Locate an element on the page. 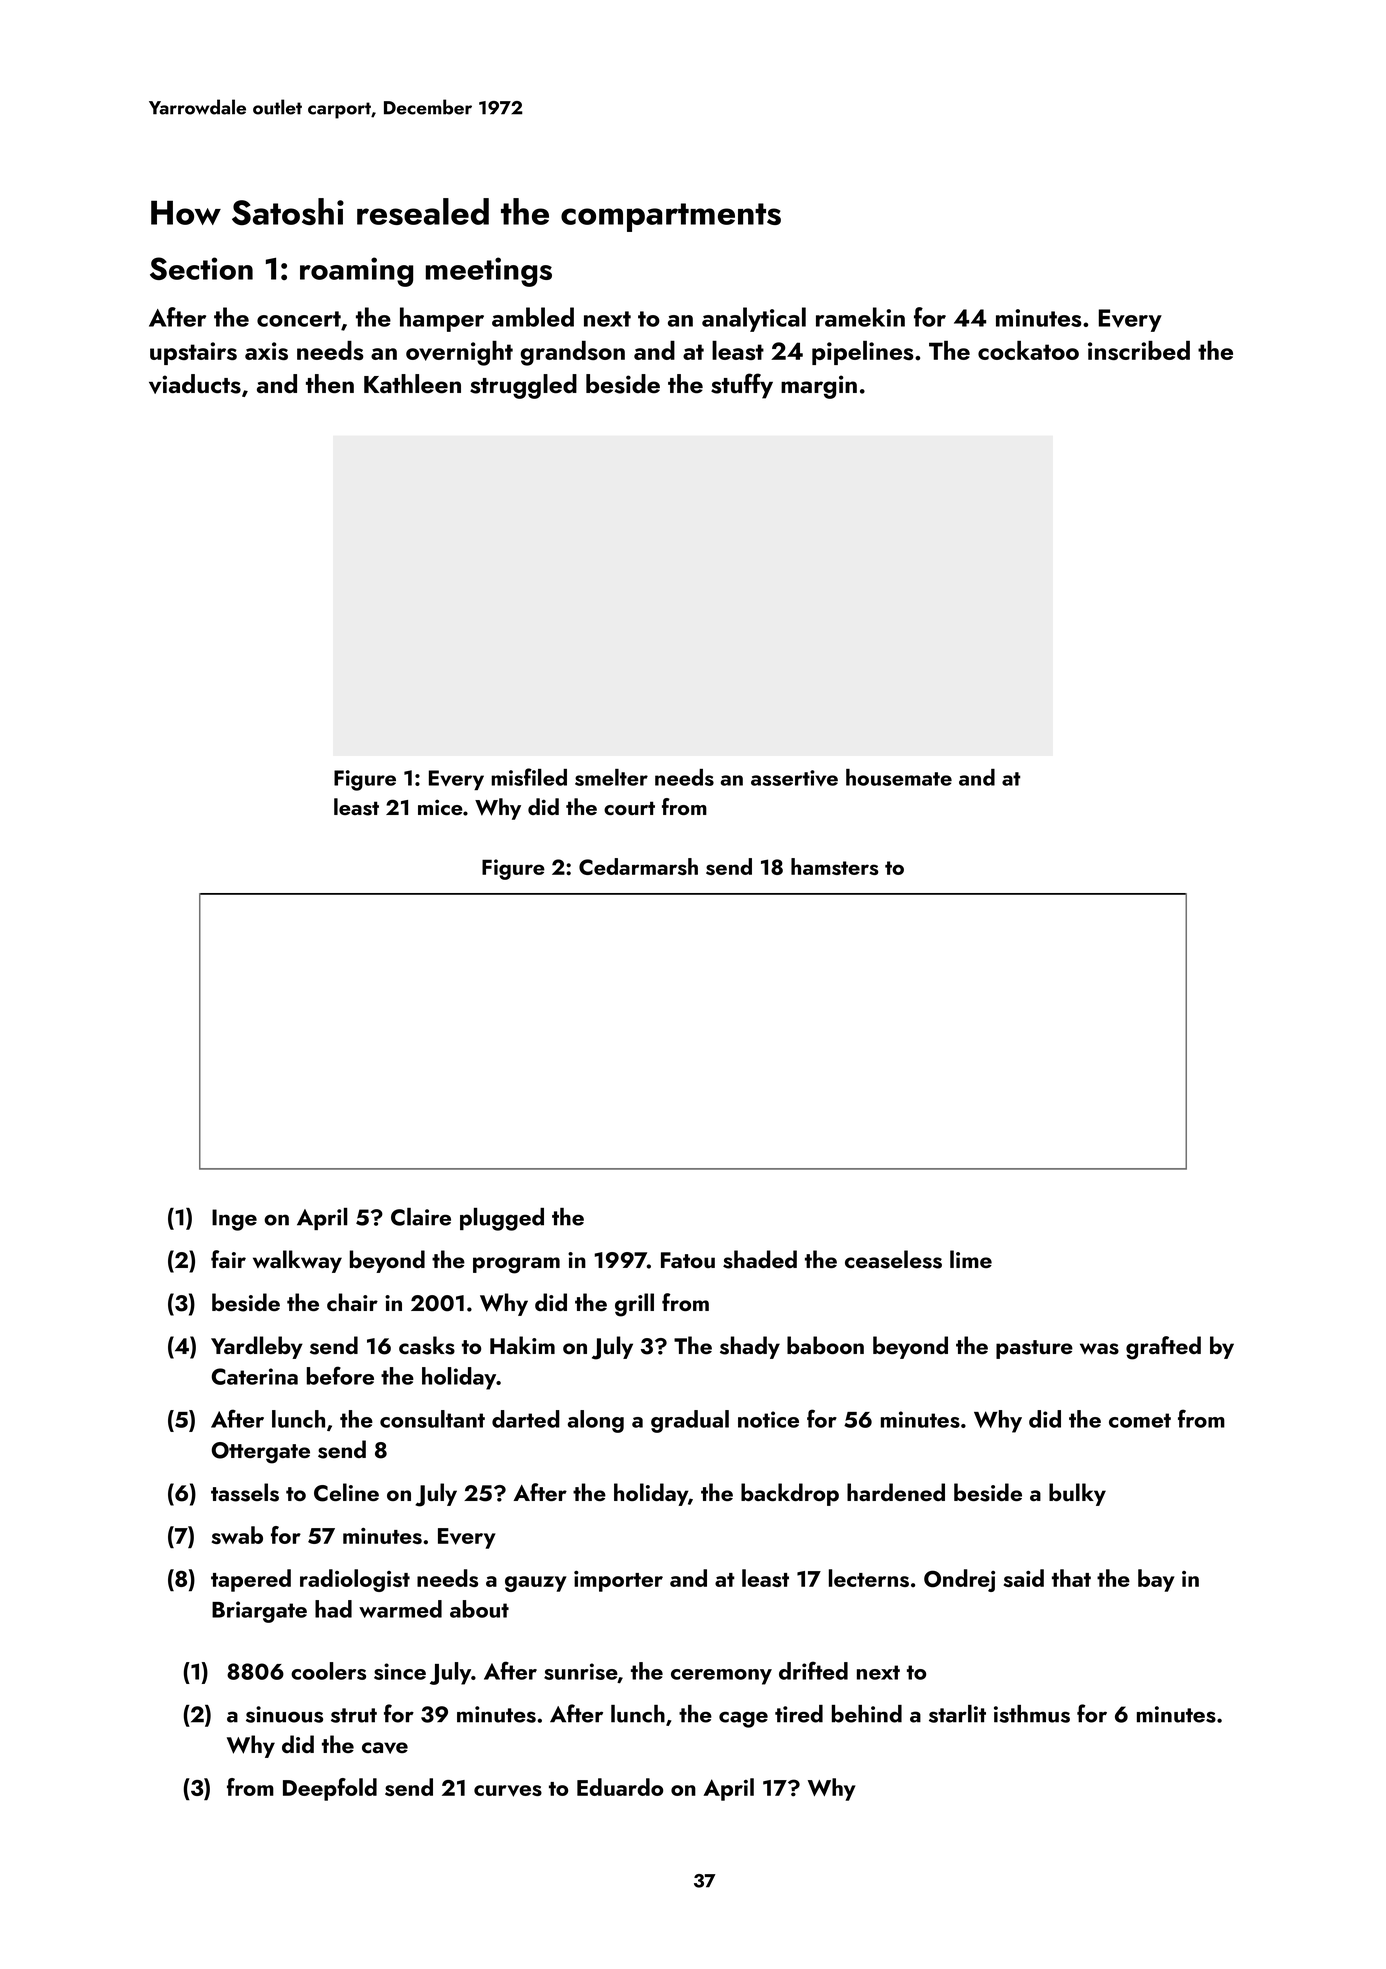  program is located at coordinates (516, 1265).
